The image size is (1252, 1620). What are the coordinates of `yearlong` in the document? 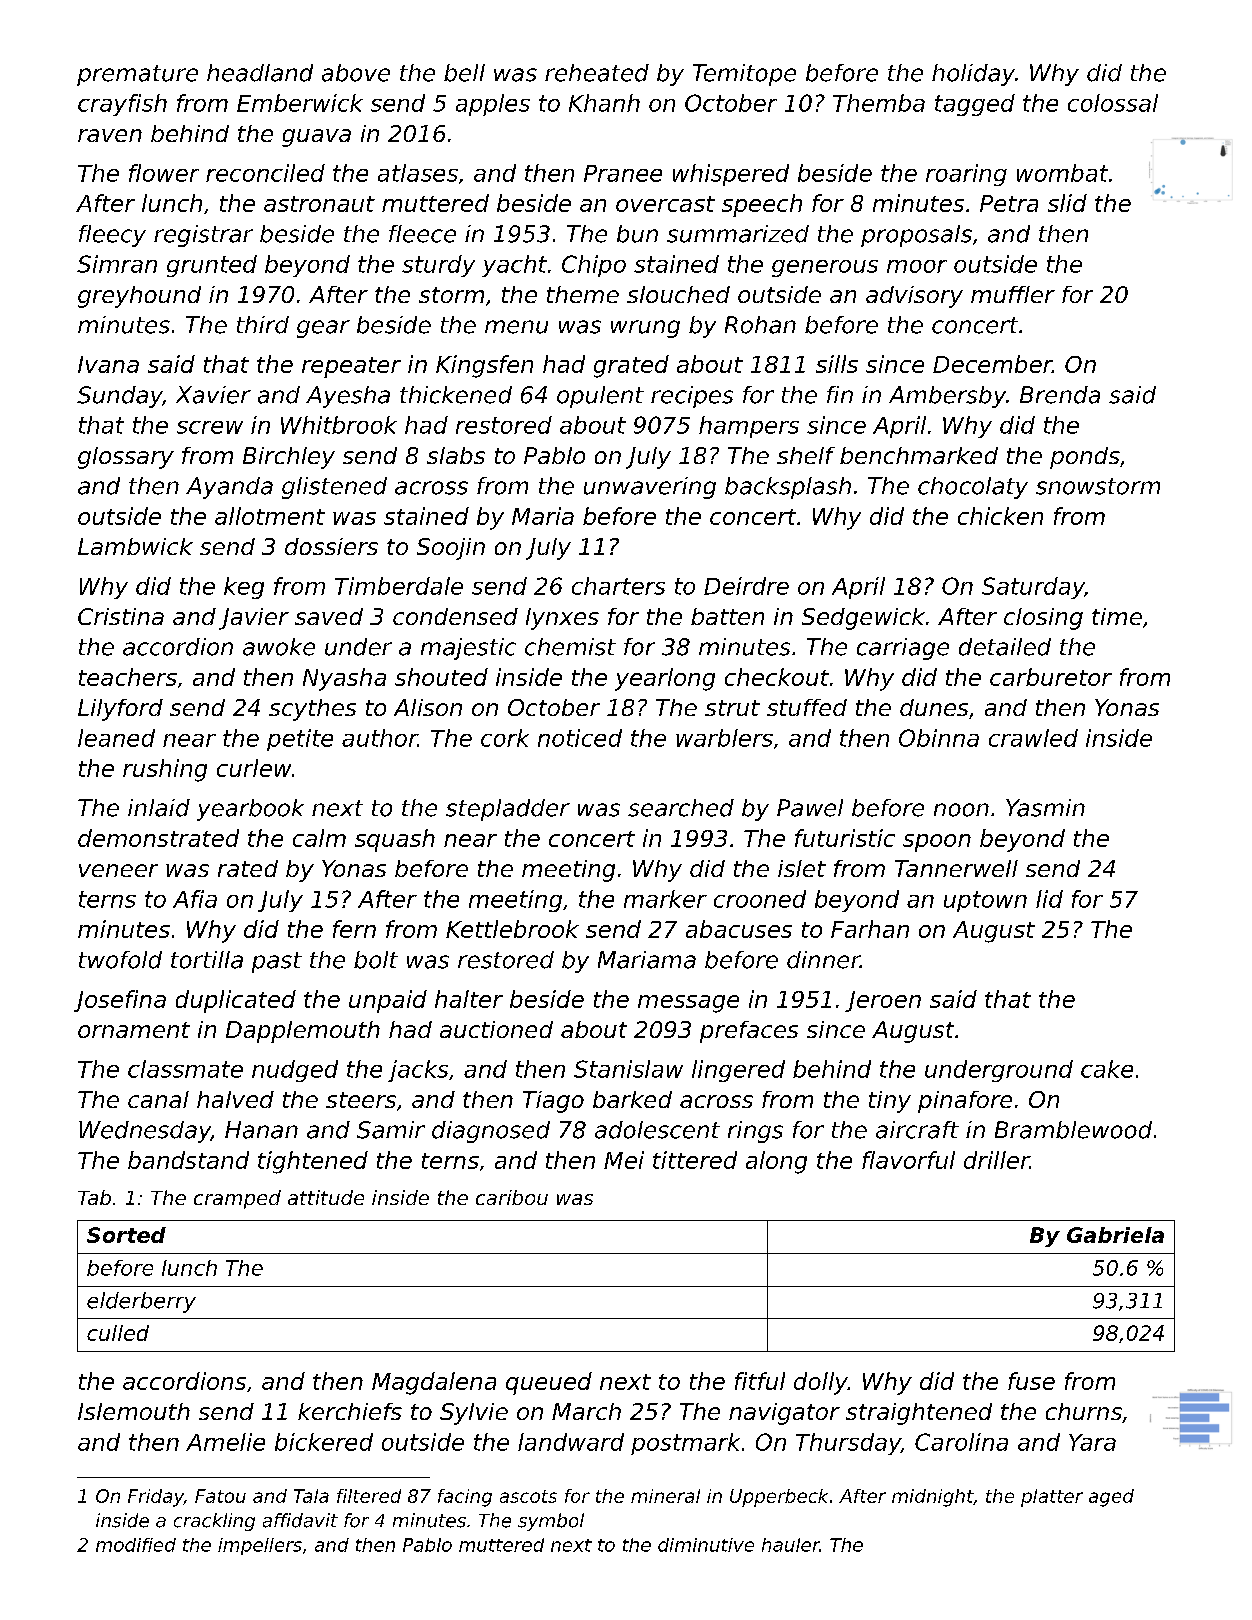 It's located at (665, 679).
